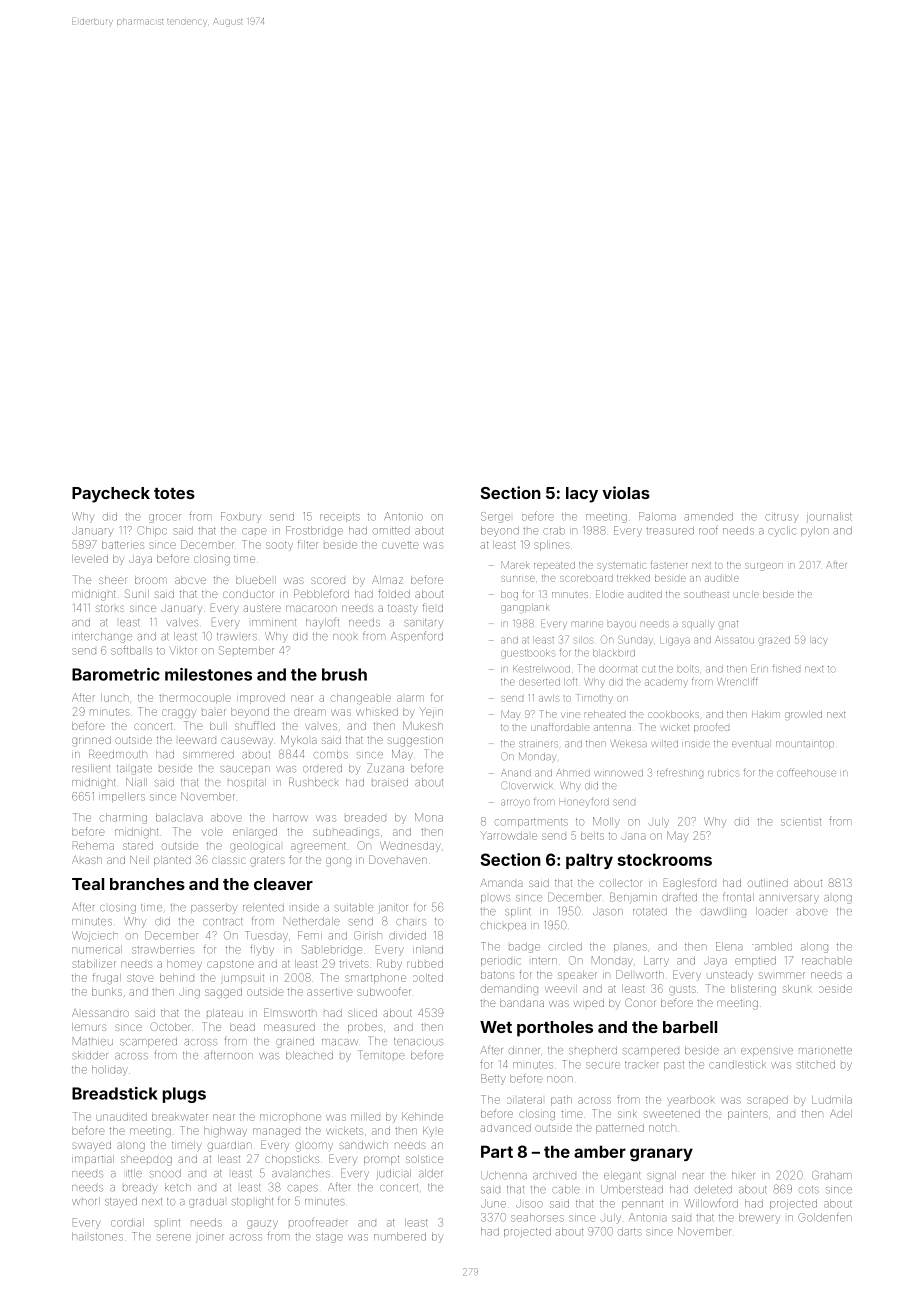 The height and width of the screenshot is (1308, 924). What do you see at coordinates (622, 566) in the screenshot?
I see `systematic` at bounding box center [622, 566].
